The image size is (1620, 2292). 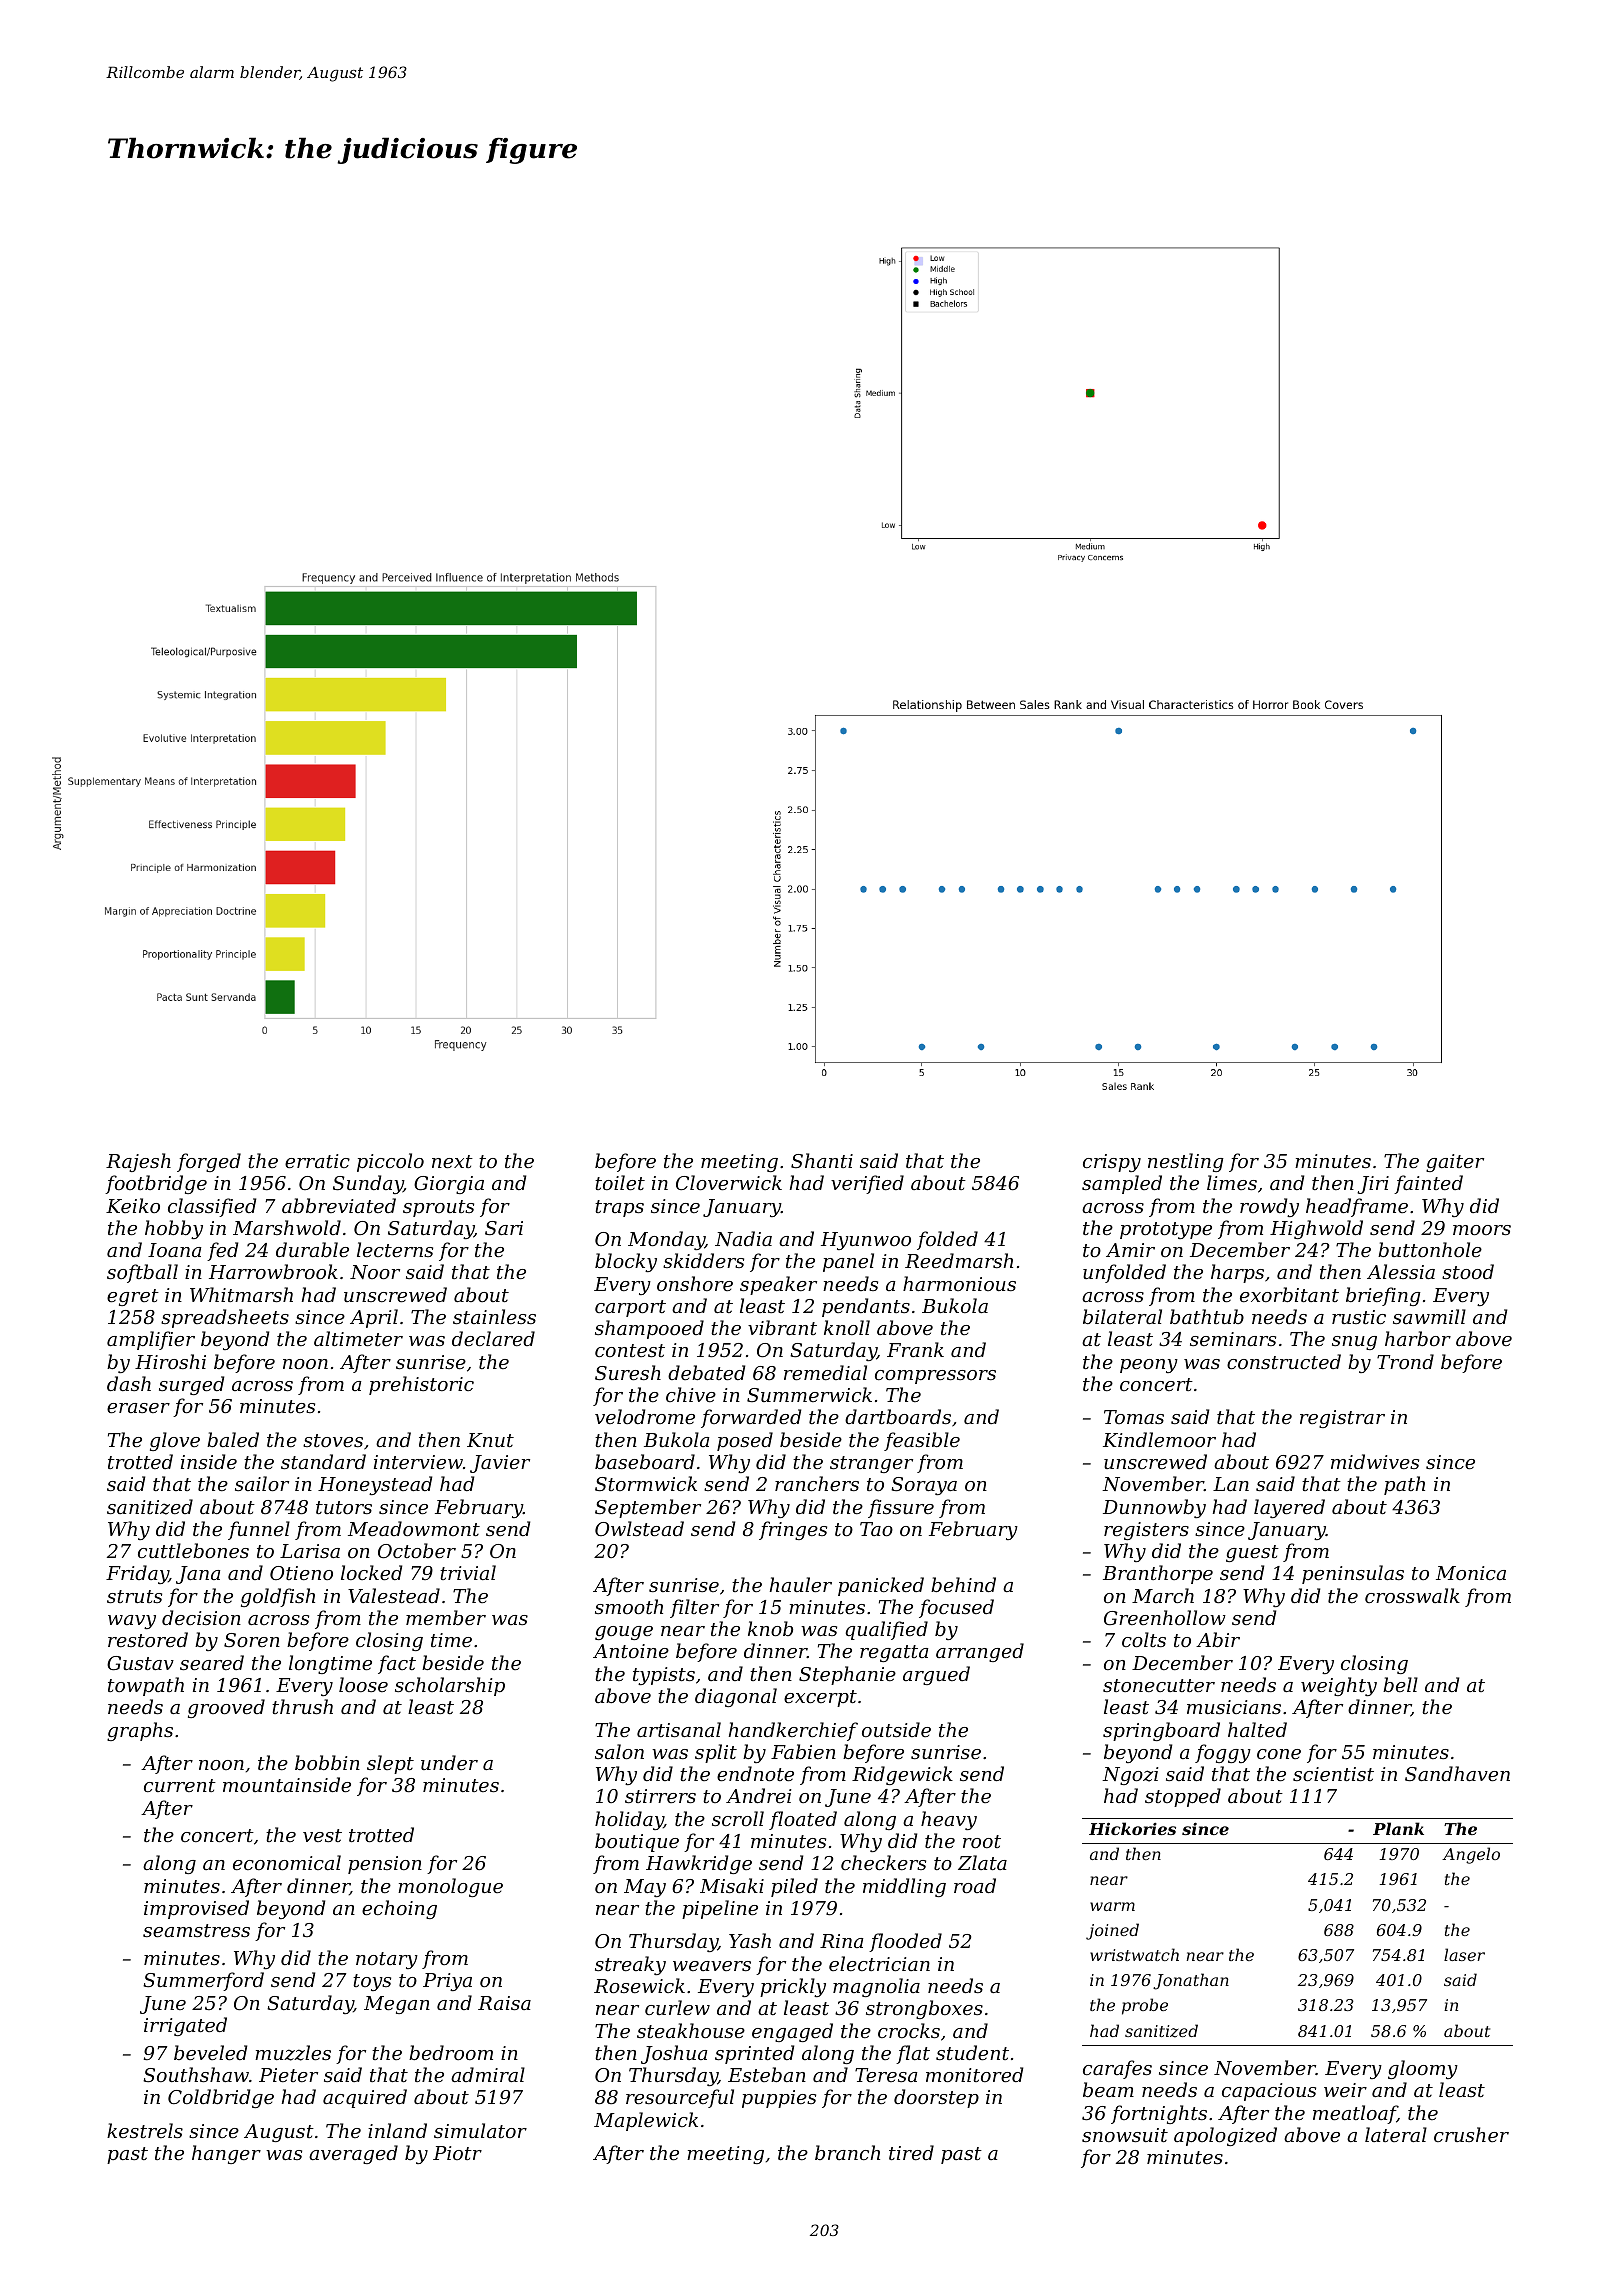 What do you see at coordinates (180, 1785) in the screenshot?
I see `current` at bounding box center [180, 1785].
